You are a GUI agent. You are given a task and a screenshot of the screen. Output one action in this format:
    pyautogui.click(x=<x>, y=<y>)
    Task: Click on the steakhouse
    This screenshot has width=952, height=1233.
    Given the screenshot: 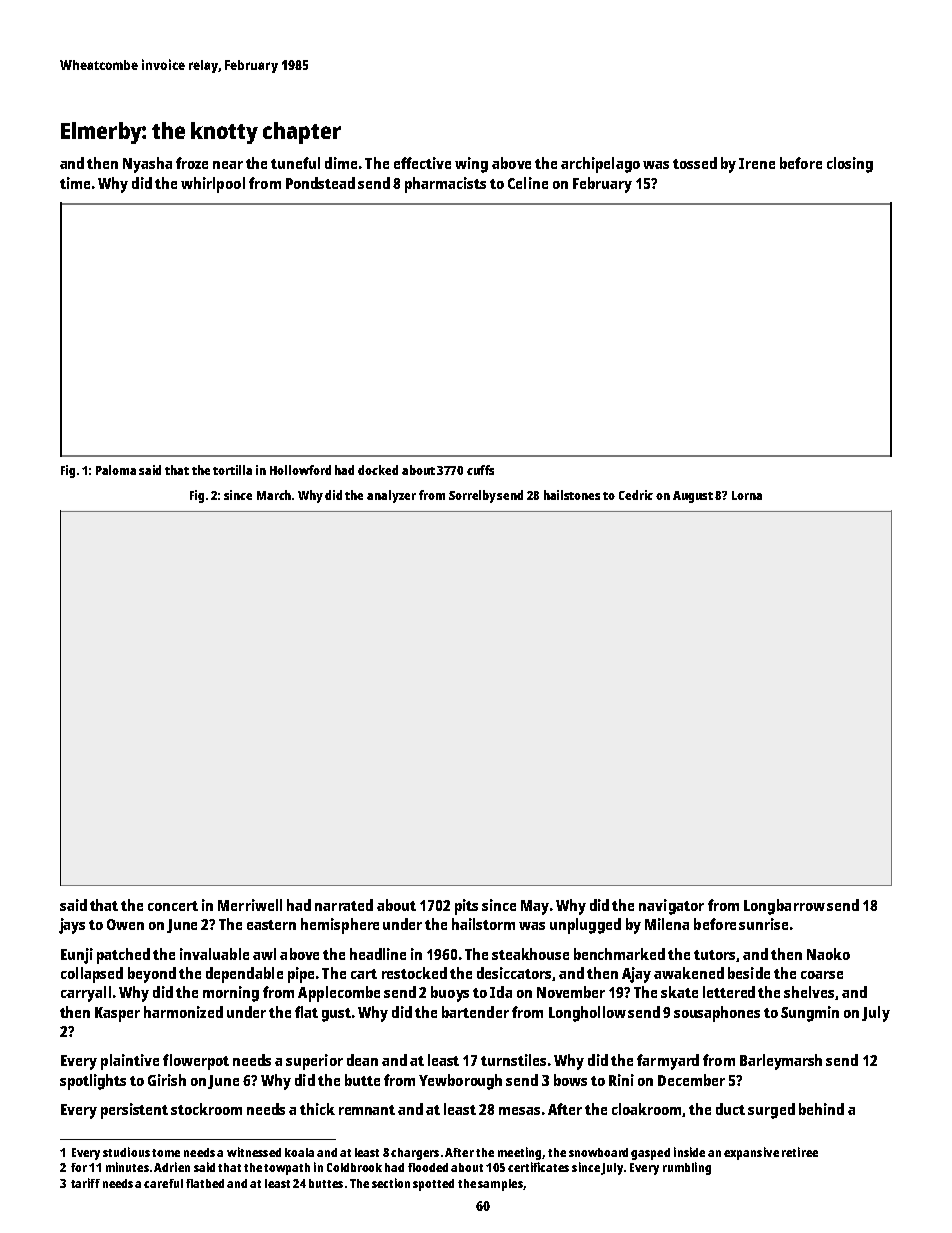 What is the action you would take?
    pyautogui.click(x=530, y=954)
